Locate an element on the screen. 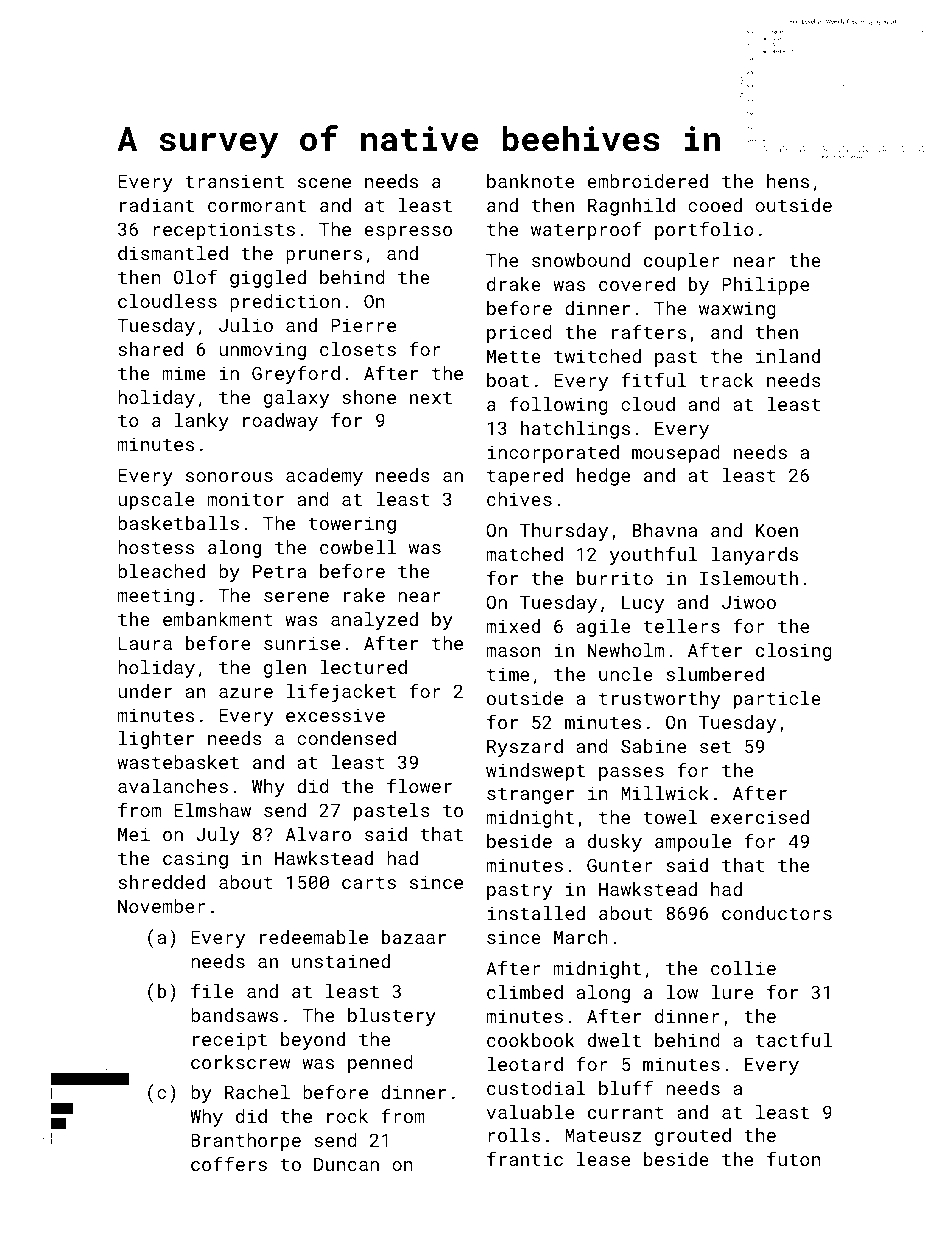  hens is located at coordinates (788, 181).
